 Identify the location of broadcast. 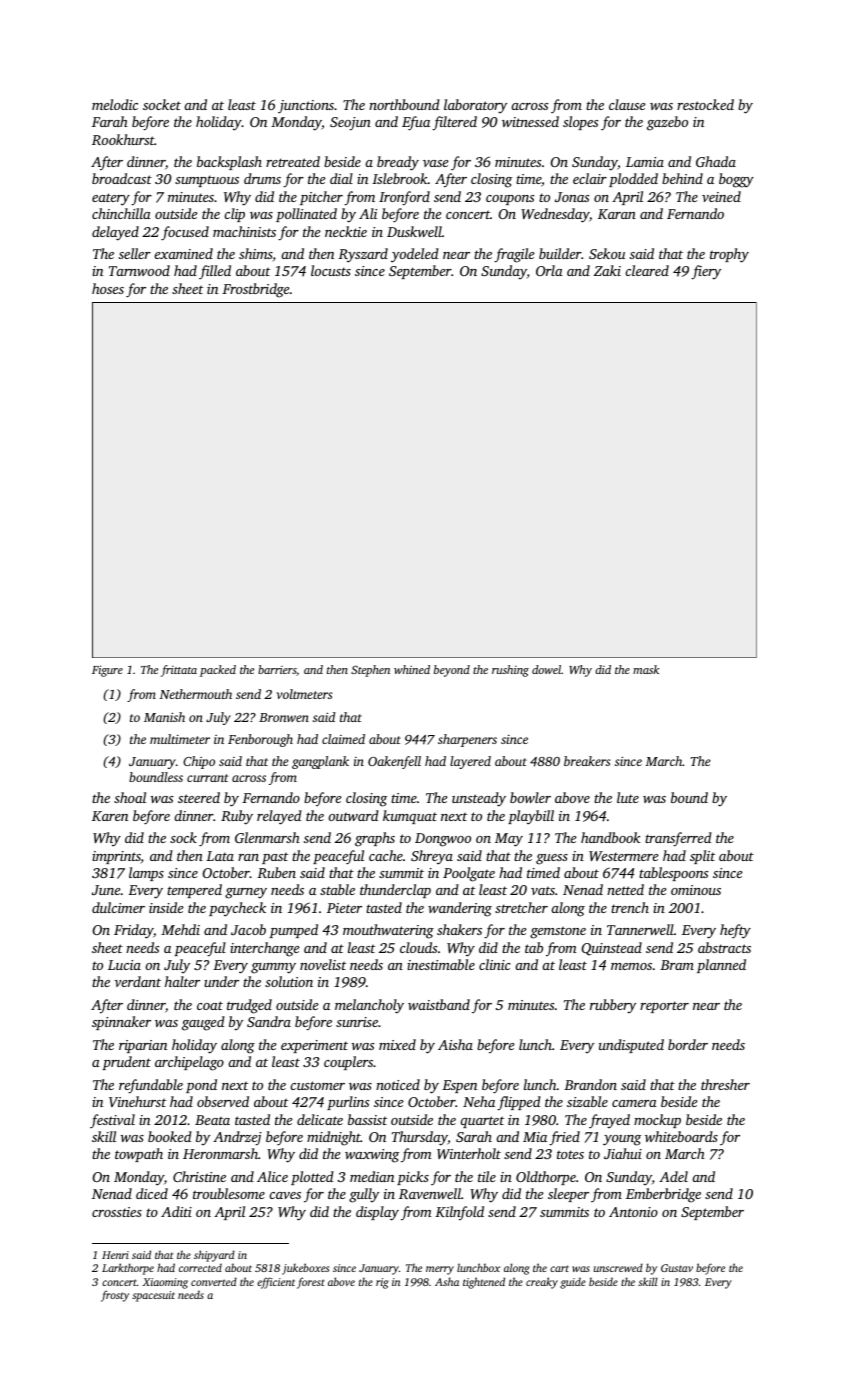
(122, 178).
